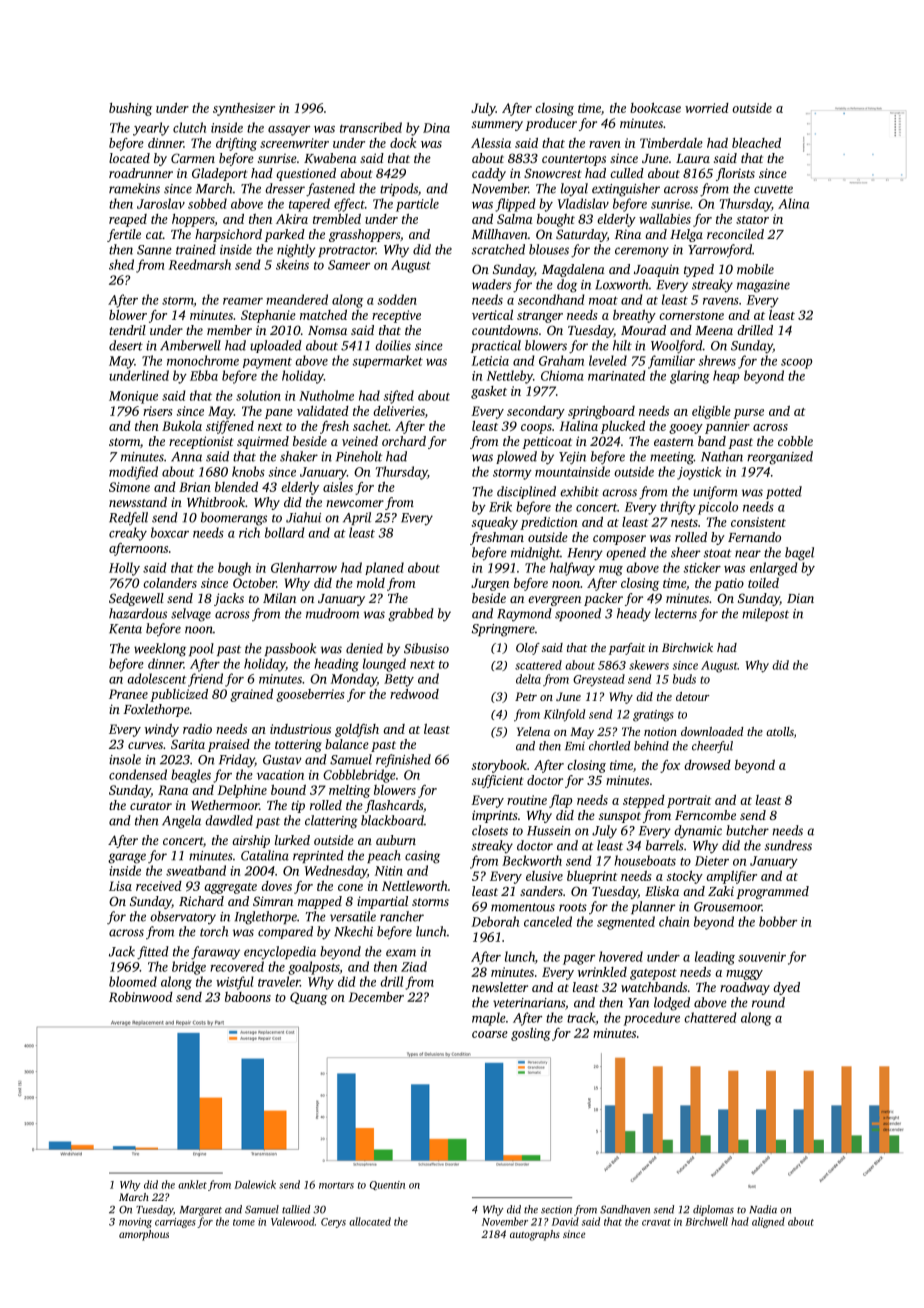 The width and height of the screenshot is (924, 1308). What do you see at coordinates (141, 997) in the screenshot?
I see `Robinwood` at bounding box center [141, 997].
